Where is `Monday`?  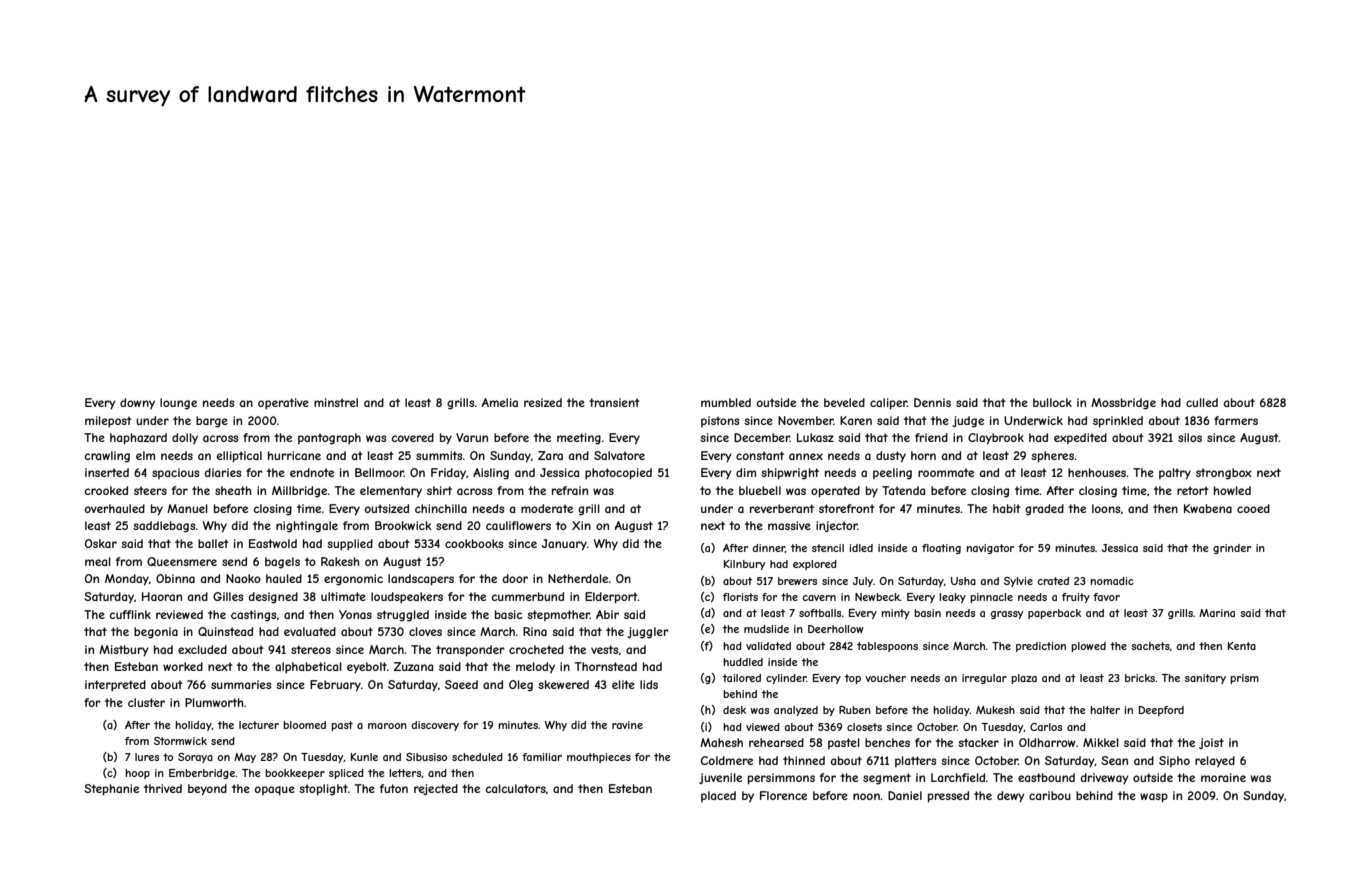
Monday is located at coordinates (127, 580).
